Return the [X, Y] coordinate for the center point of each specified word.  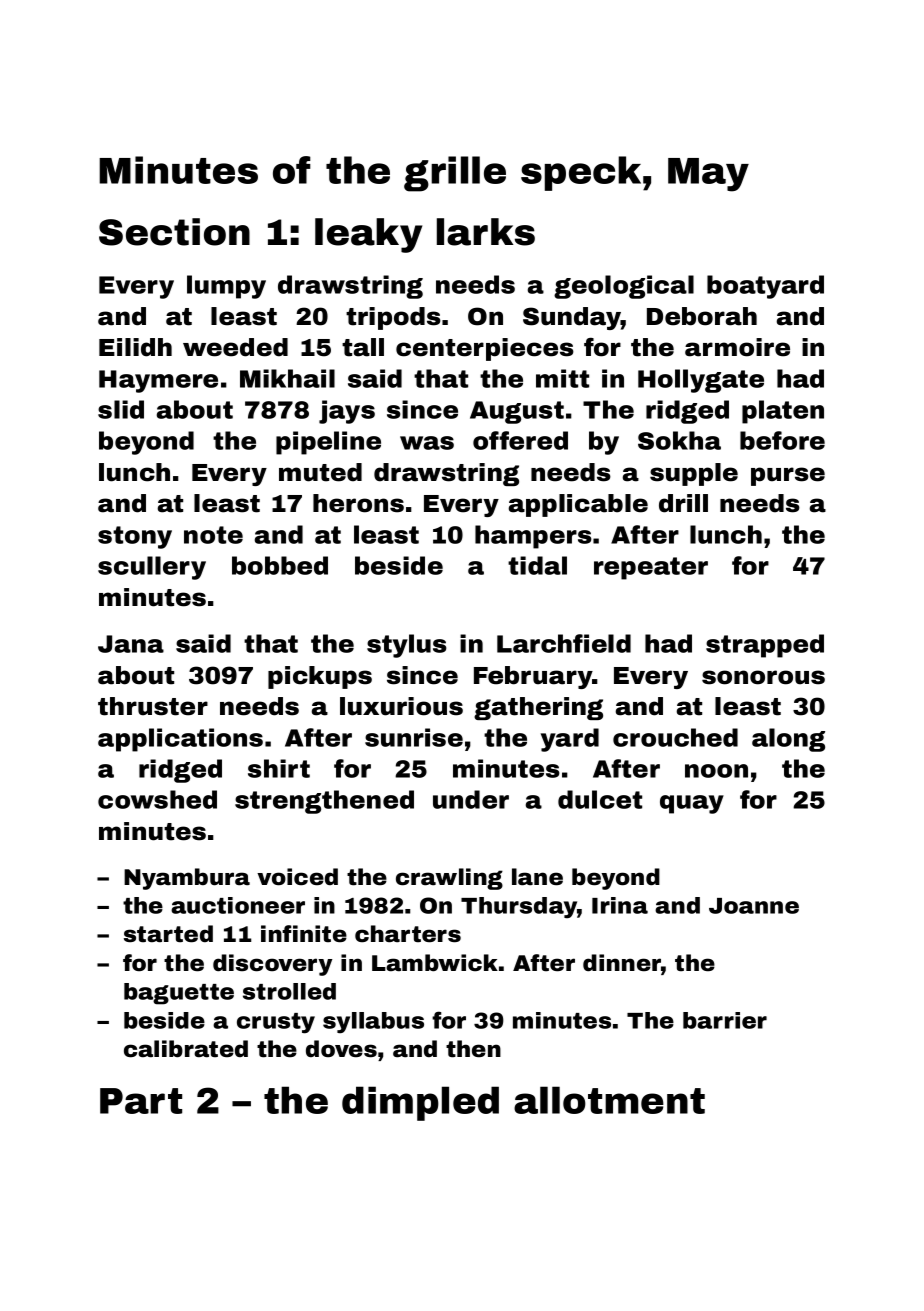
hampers [533, 537]
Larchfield [564, 643]
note [213, 535]
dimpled [420, 1103]
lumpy [226, 287]
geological [624, 287]
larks [486, 232]
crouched [675, 737]
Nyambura [187, 879]
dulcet [600, 799]
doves [341, 1049]
